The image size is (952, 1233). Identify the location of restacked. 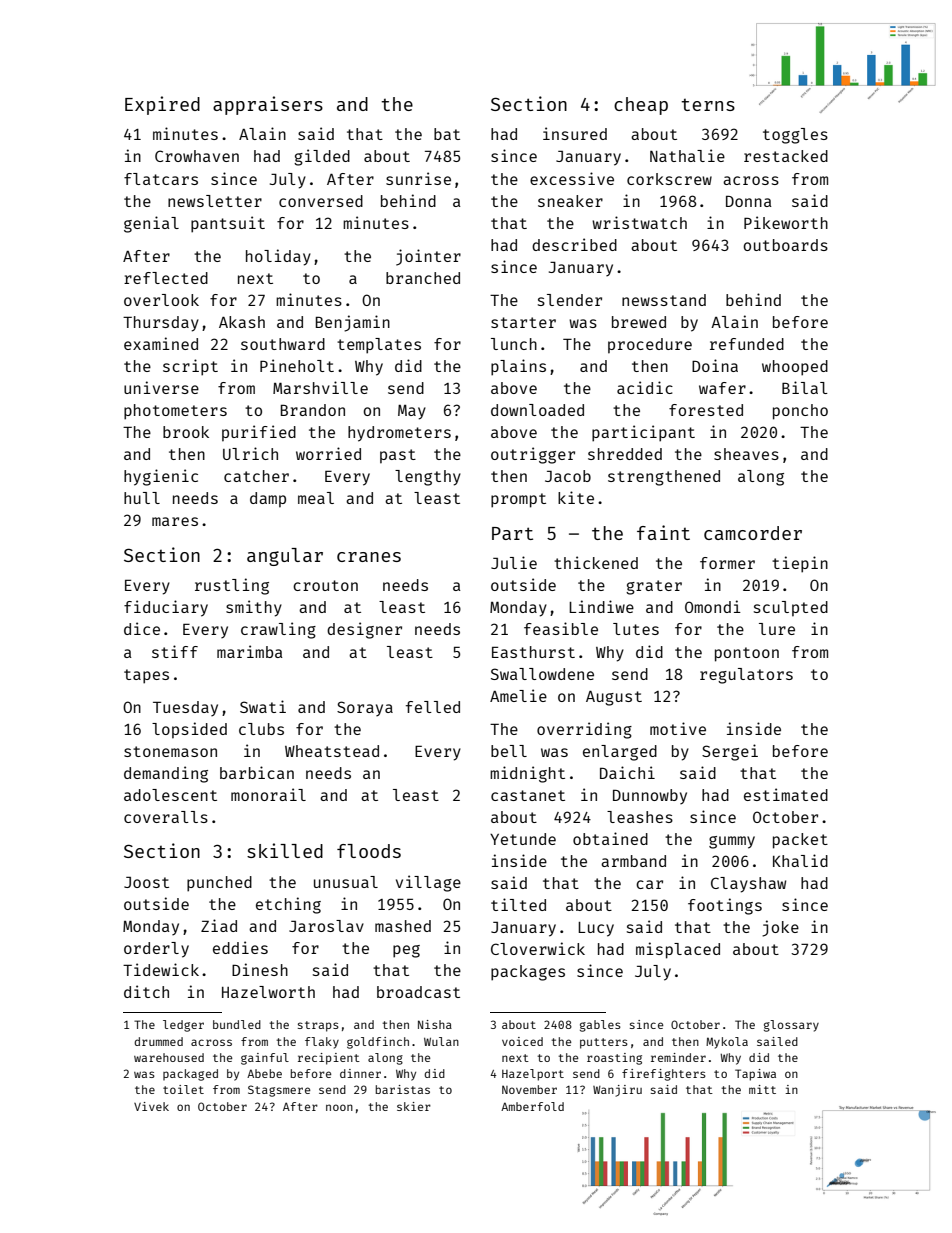
(786, 156).
